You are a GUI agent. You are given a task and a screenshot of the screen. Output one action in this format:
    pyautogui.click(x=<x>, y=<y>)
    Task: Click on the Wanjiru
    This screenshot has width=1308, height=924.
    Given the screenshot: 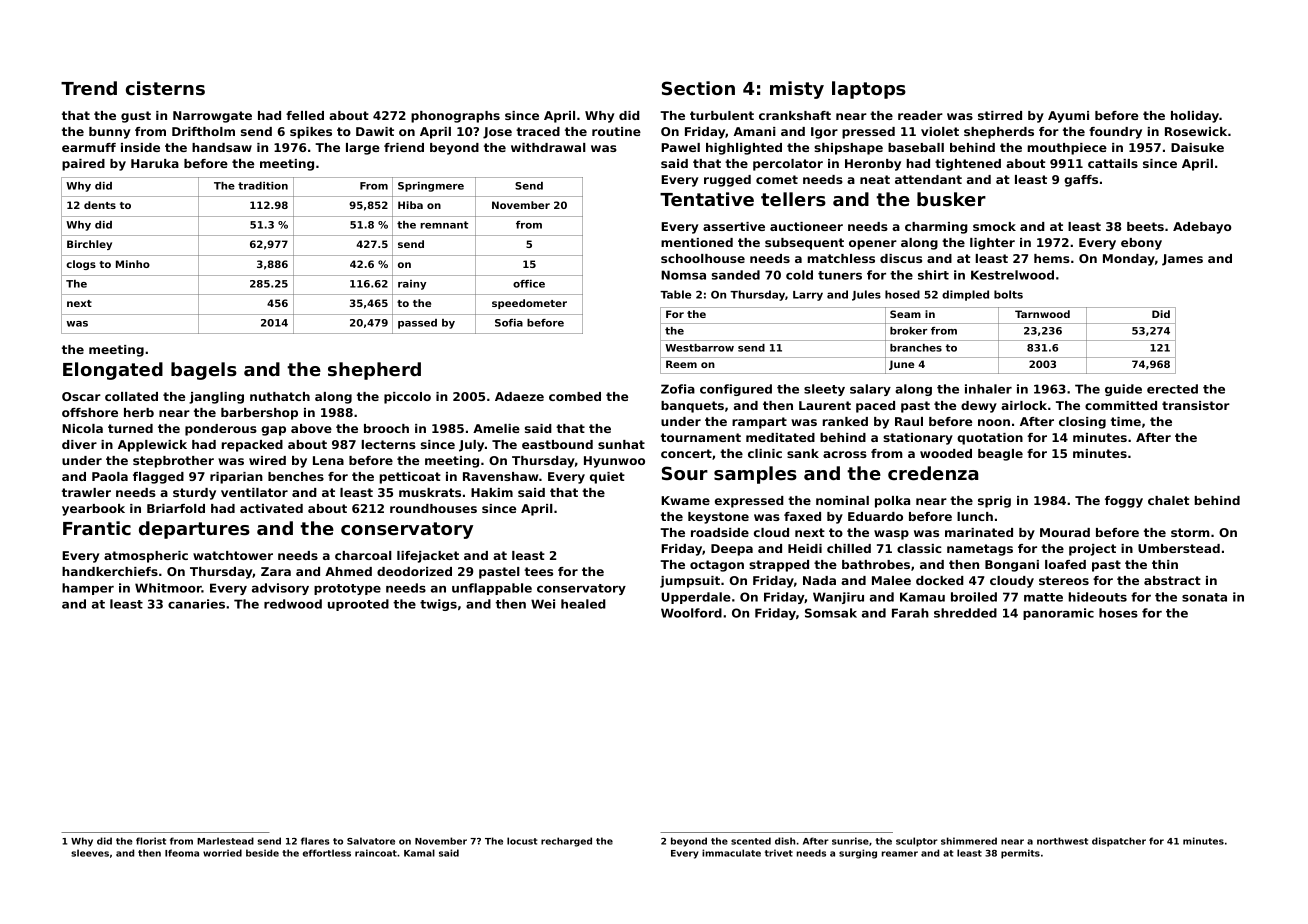 What is the action you would take?
    pyautogui.click(x=838, y=598)
